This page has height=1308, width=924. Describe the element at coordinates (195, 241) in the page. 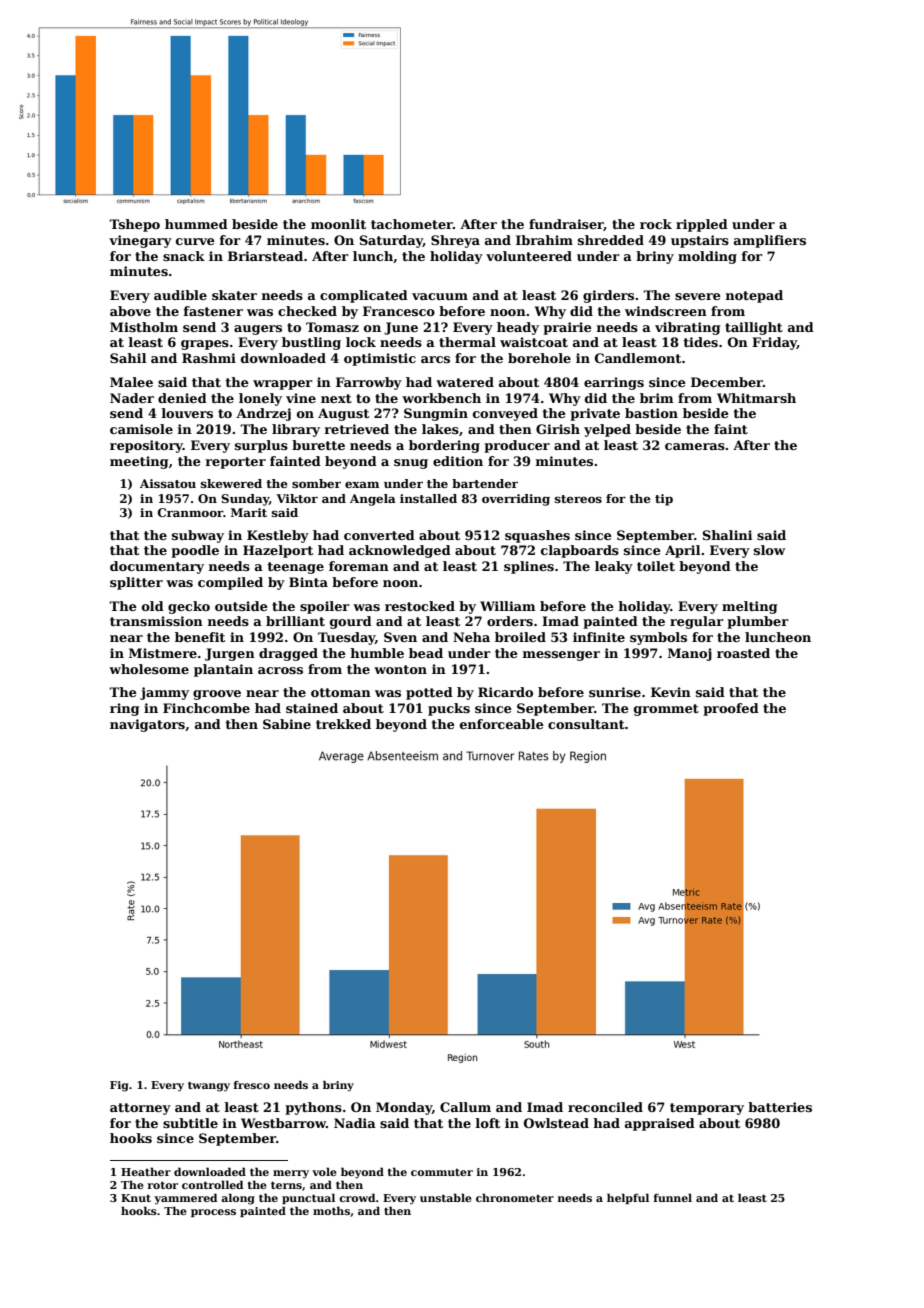

I see `curve` at that location.
